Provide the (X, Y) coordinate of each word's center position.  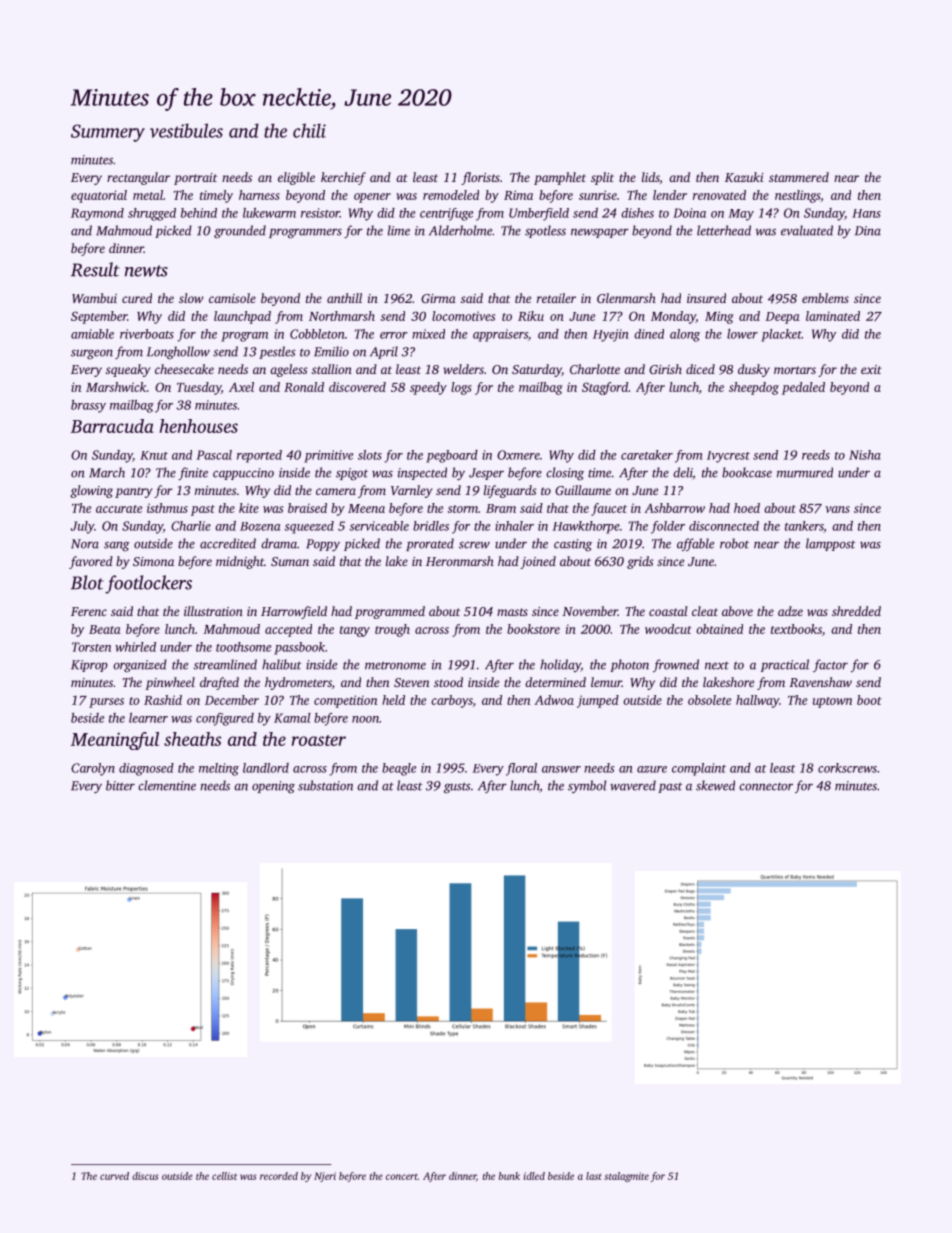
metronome (395, 665)
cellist (224, 1176)
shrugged (152, 214)
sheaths (192, 739)
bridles (431, 526)
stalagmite (626, 1177)
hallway (757, 701)
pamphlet (560, 178)
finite (193, 473)
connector (766, 787)
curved (114, 1176)
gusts (457, 788)
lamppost (830, 544)
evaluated (807, 230)
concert (402, 1177)
